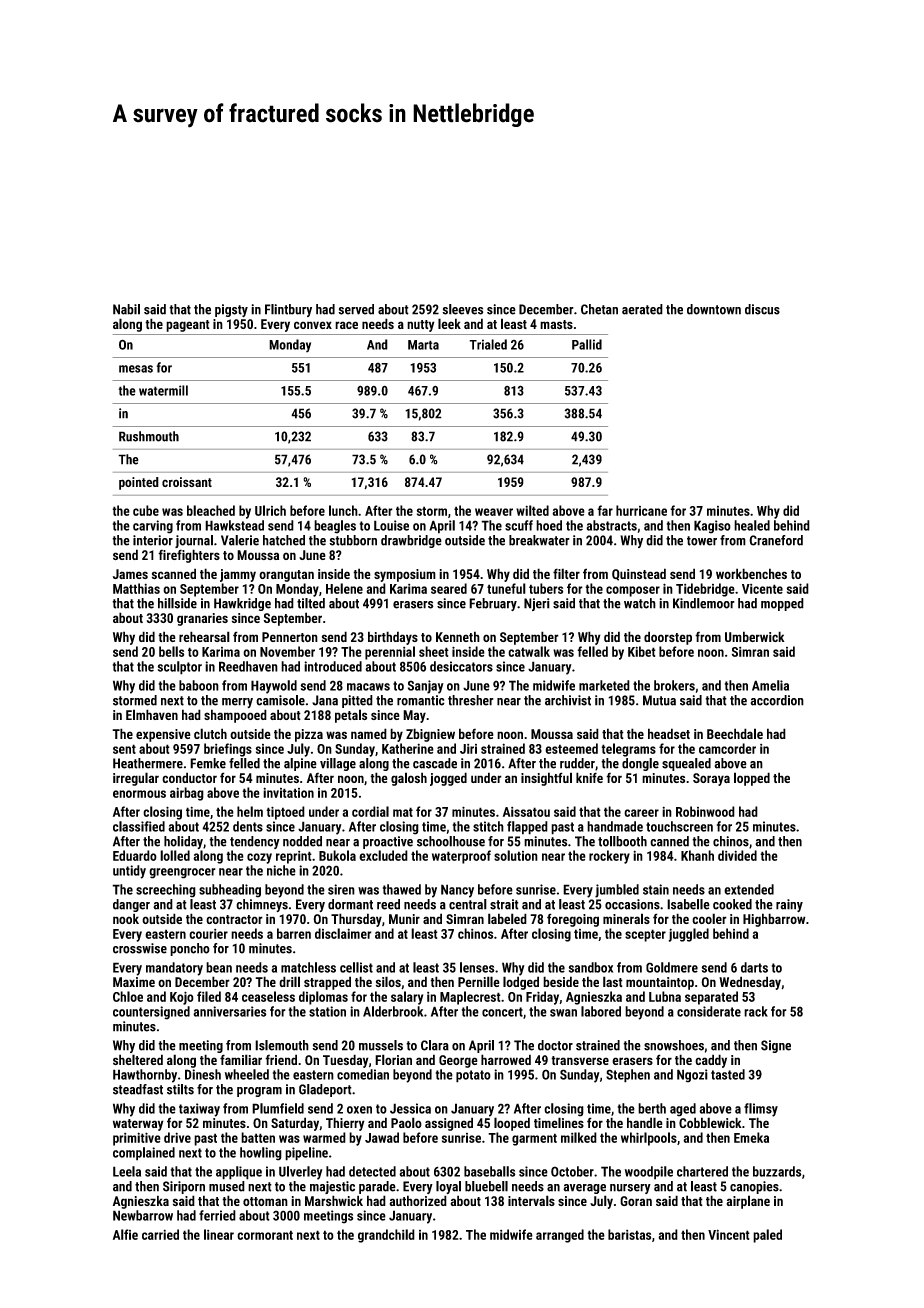 This screenshot has height=1308, width=924. Describe the element at coordinates (782, 604) in the screenshot. I see `mopped` at that location.
